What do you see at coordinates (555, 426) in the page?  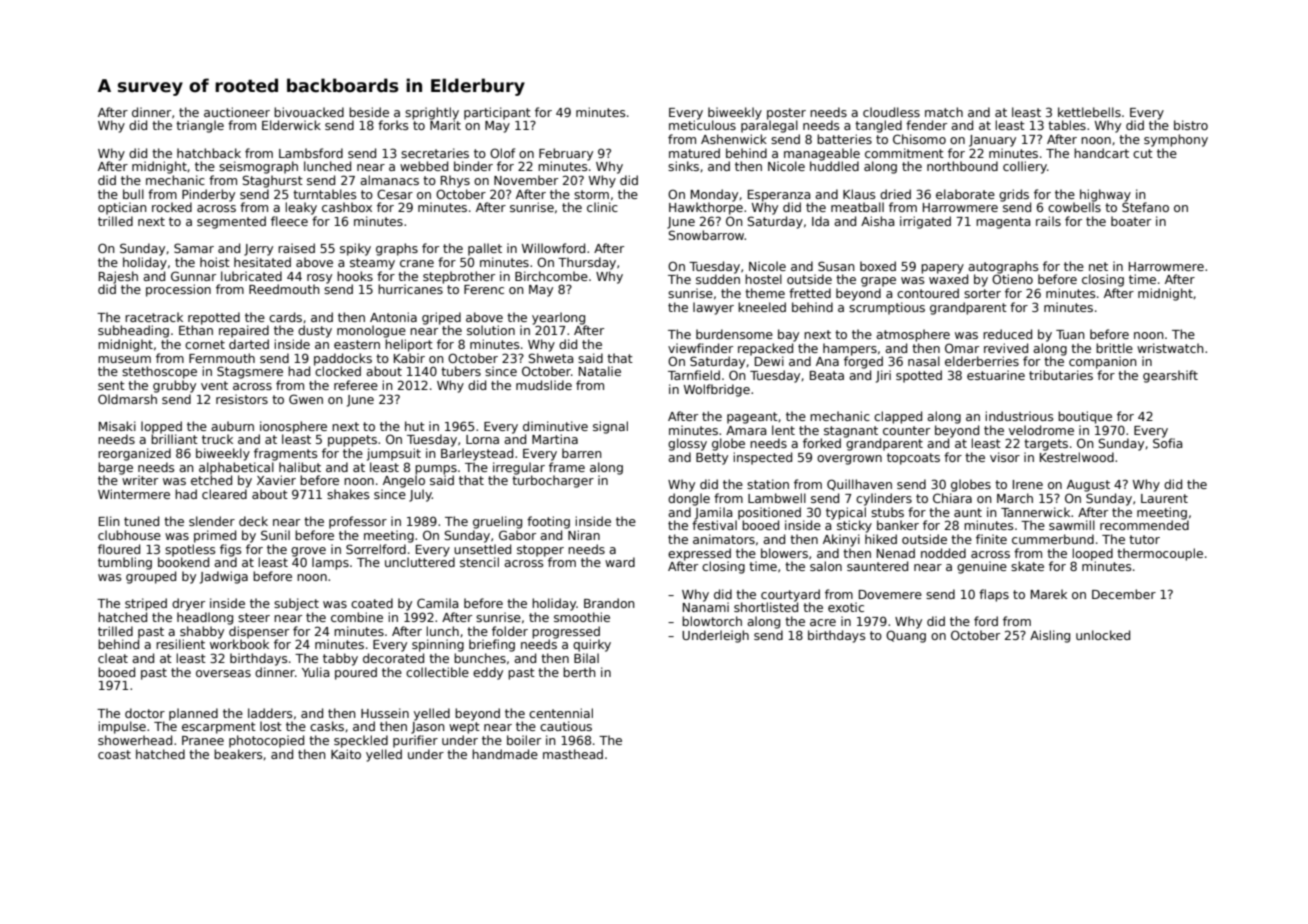 I see `diminutive` at bounding box center [555, 426].
